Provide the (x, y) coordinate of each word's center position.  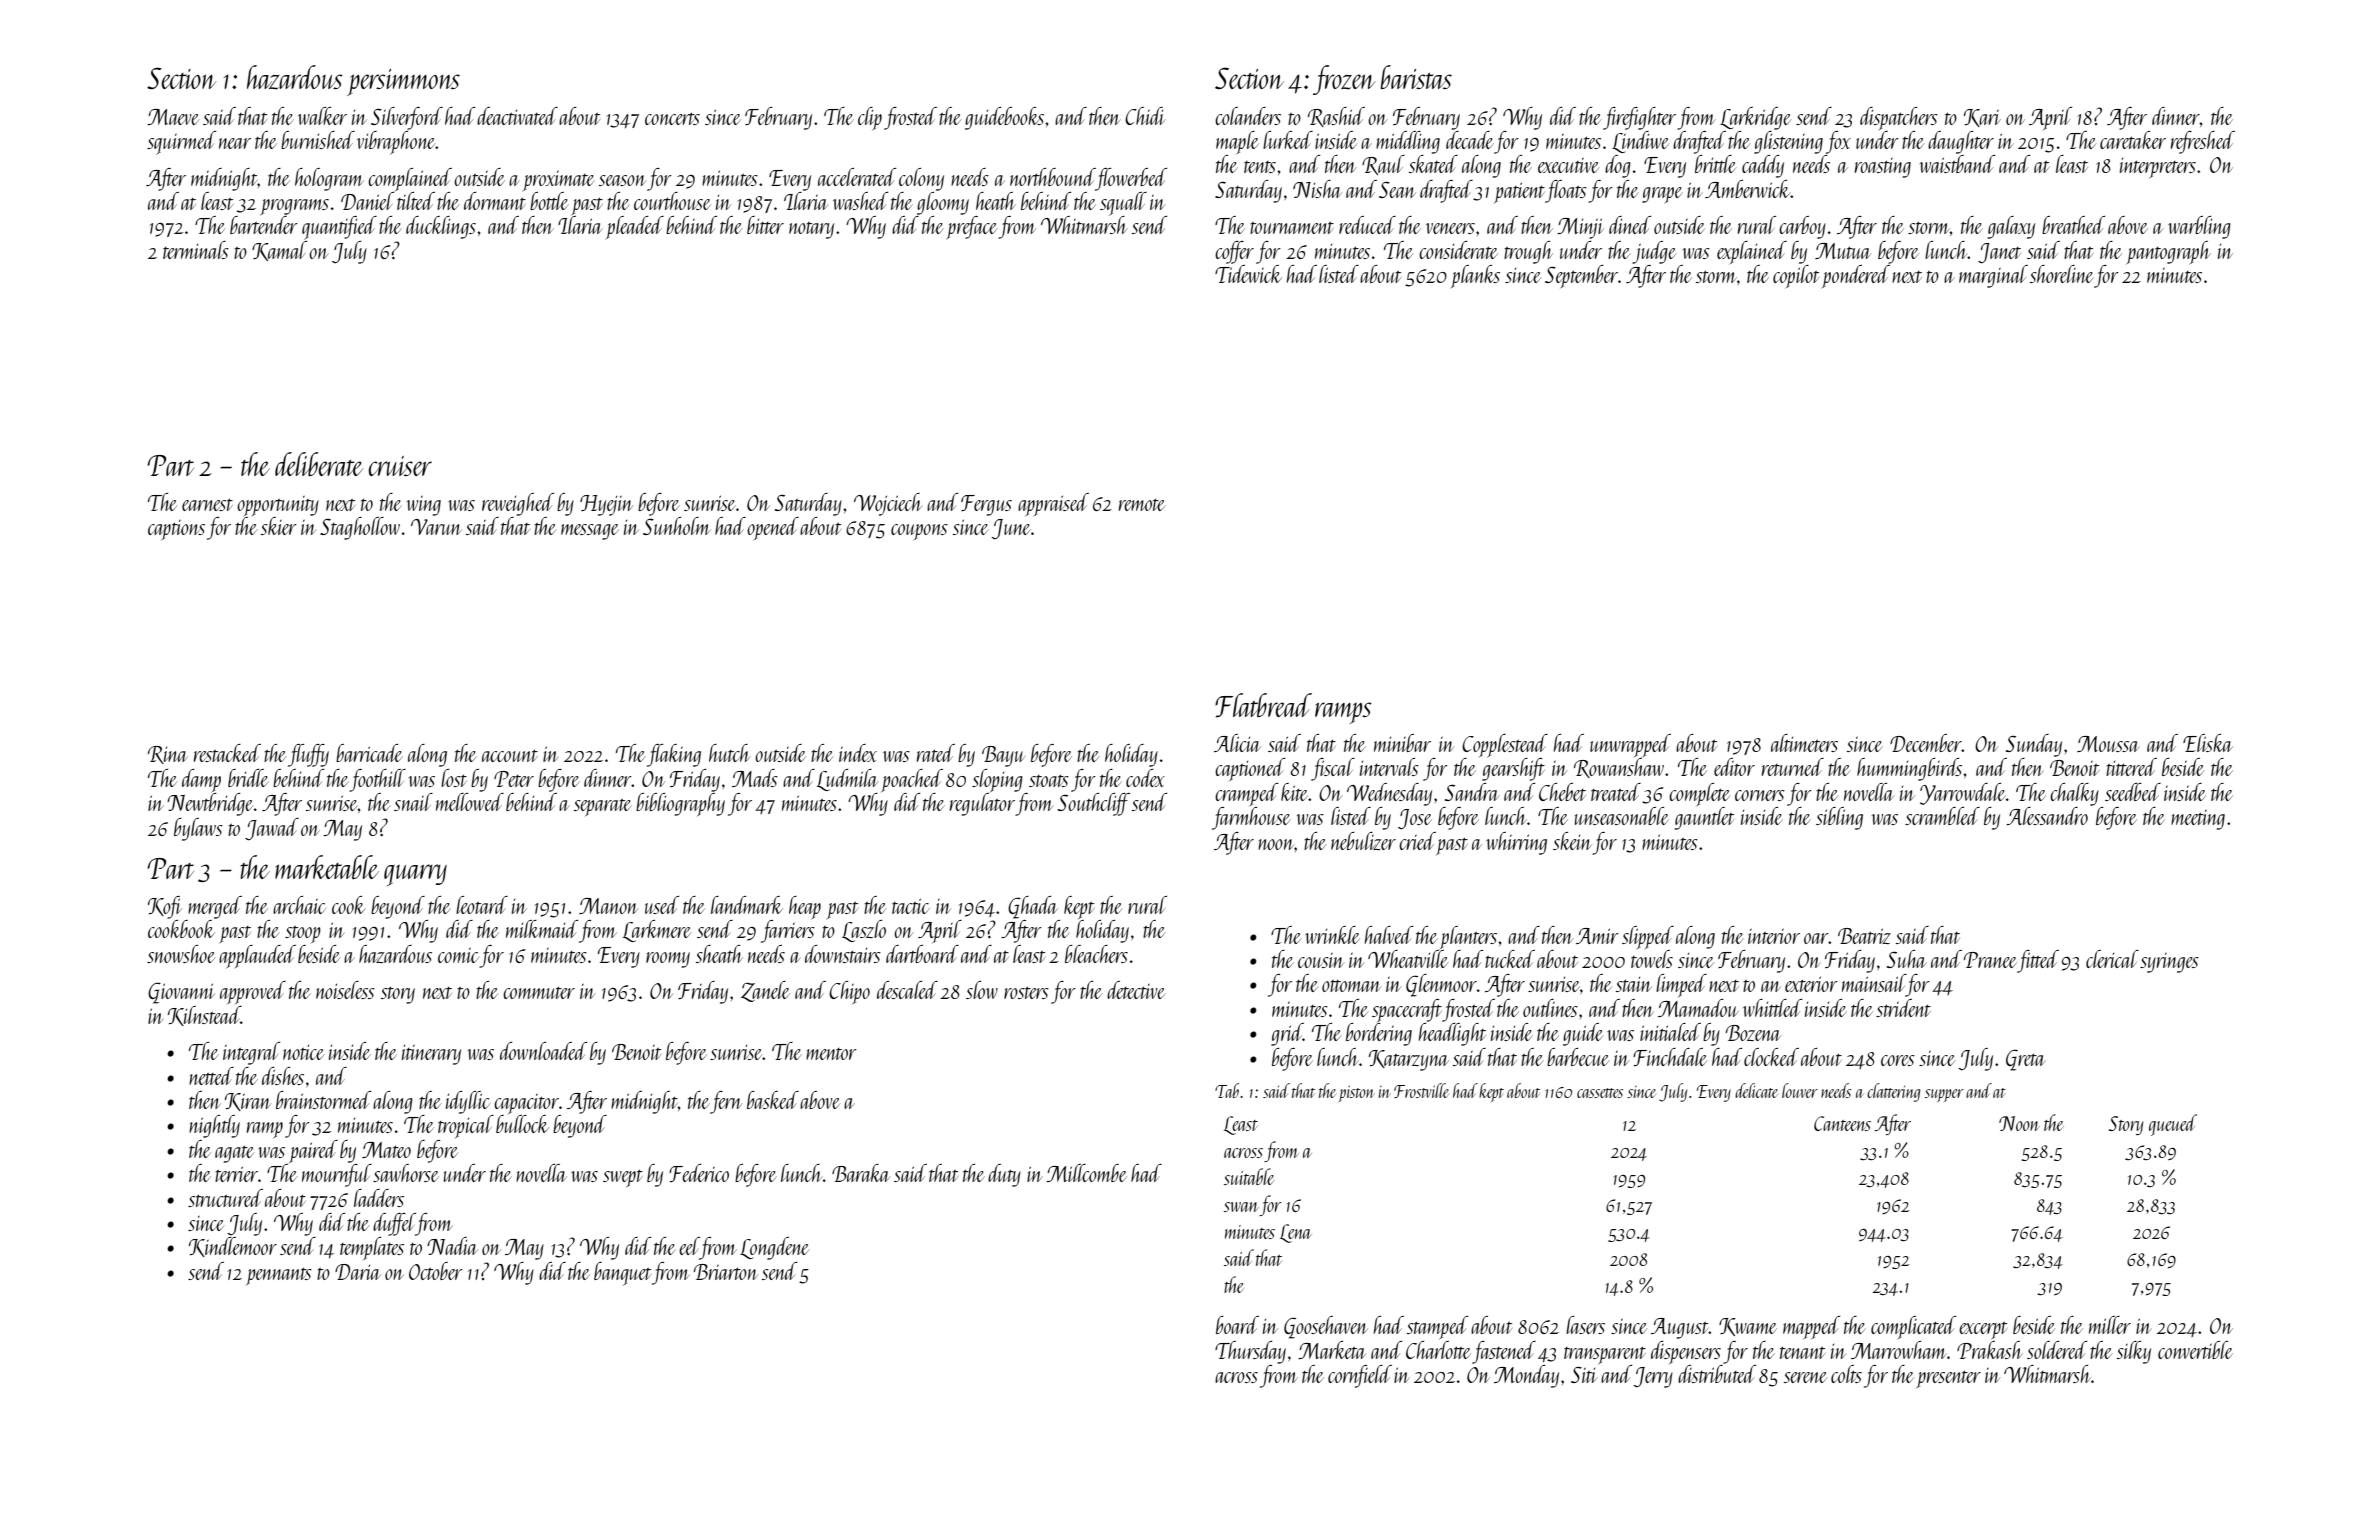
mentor (831, 1054)
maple (1237, 142)
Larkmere (656, 931)
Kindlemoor (233, 1247)
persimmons (403, 82)
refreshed (2203, 142)
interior (1774, 936)
